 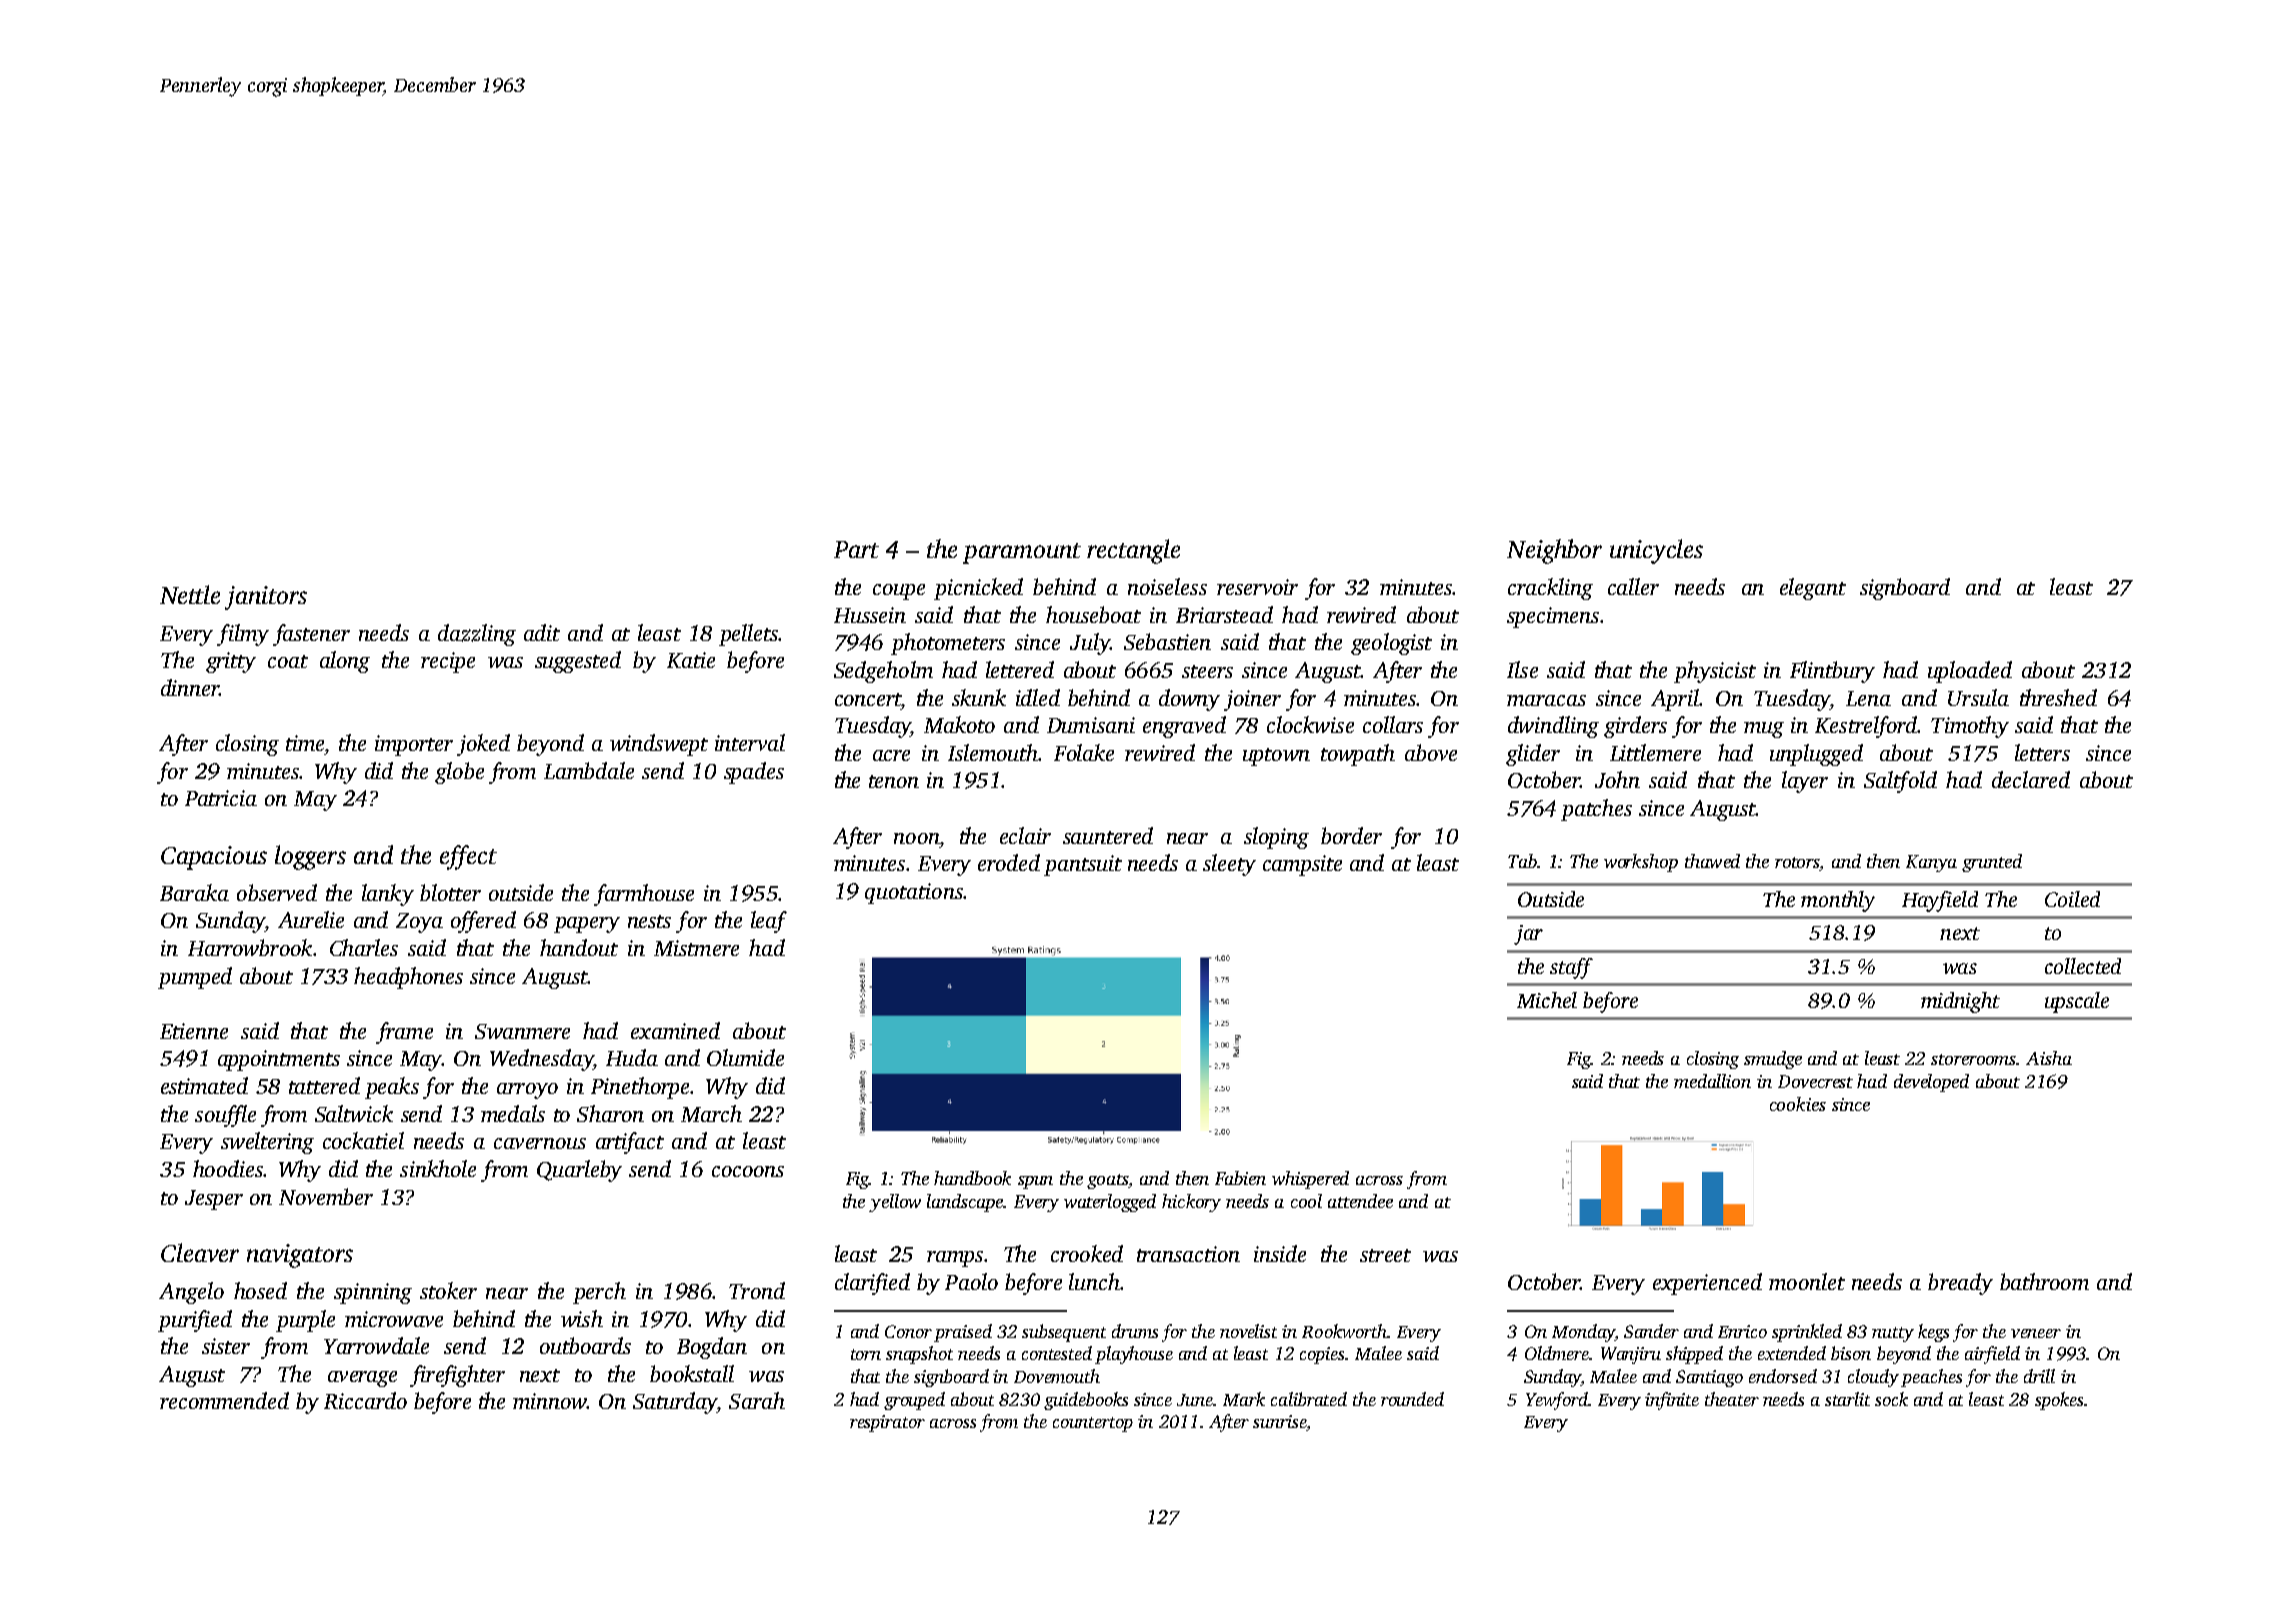 What do you see at coordinates (757, 1400) in the screenshot?
I see `Sarah` at bounding box center [757, 1400].
